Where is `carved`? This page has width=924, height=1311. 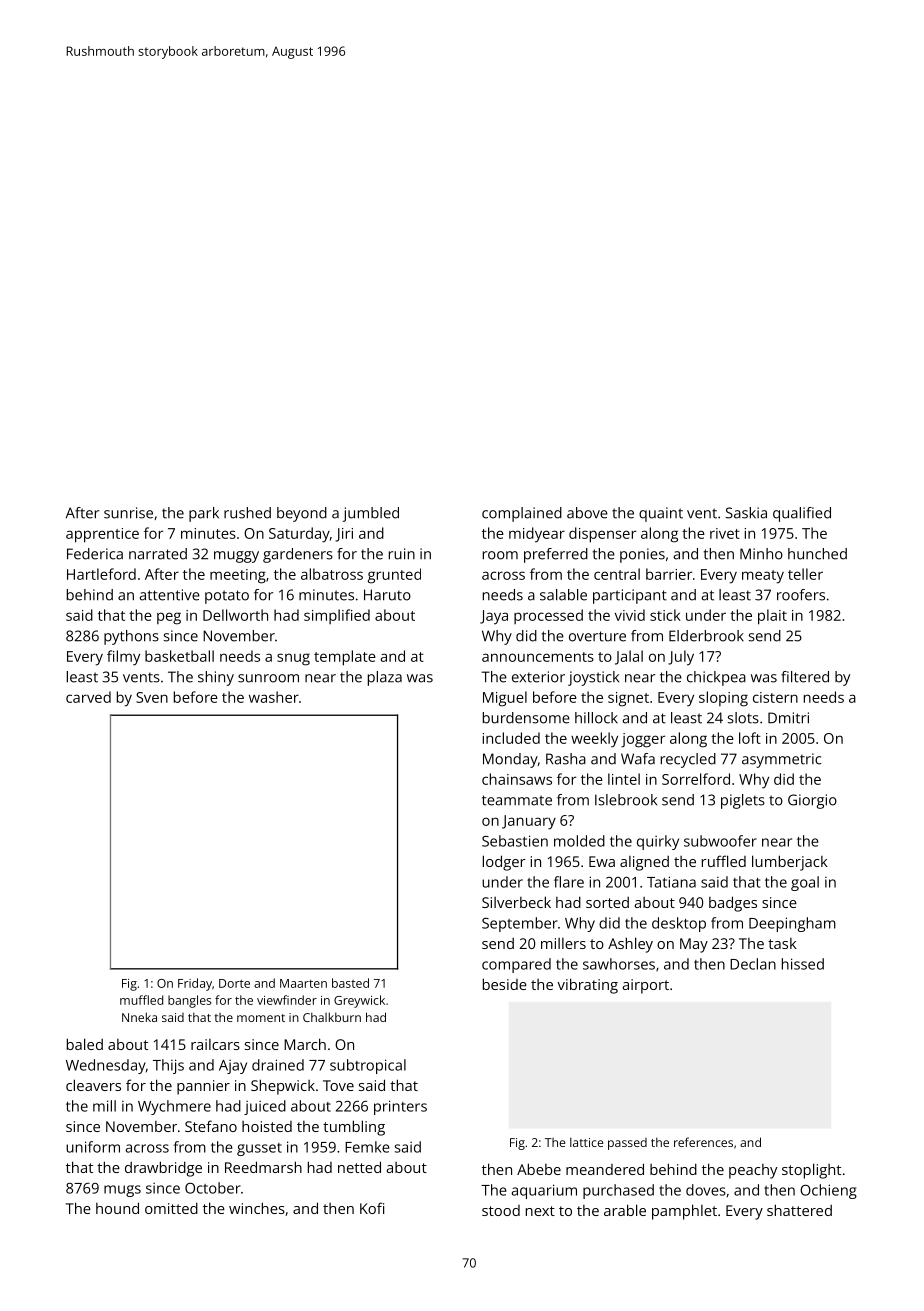
carved is located at coordinates (88, 697).
